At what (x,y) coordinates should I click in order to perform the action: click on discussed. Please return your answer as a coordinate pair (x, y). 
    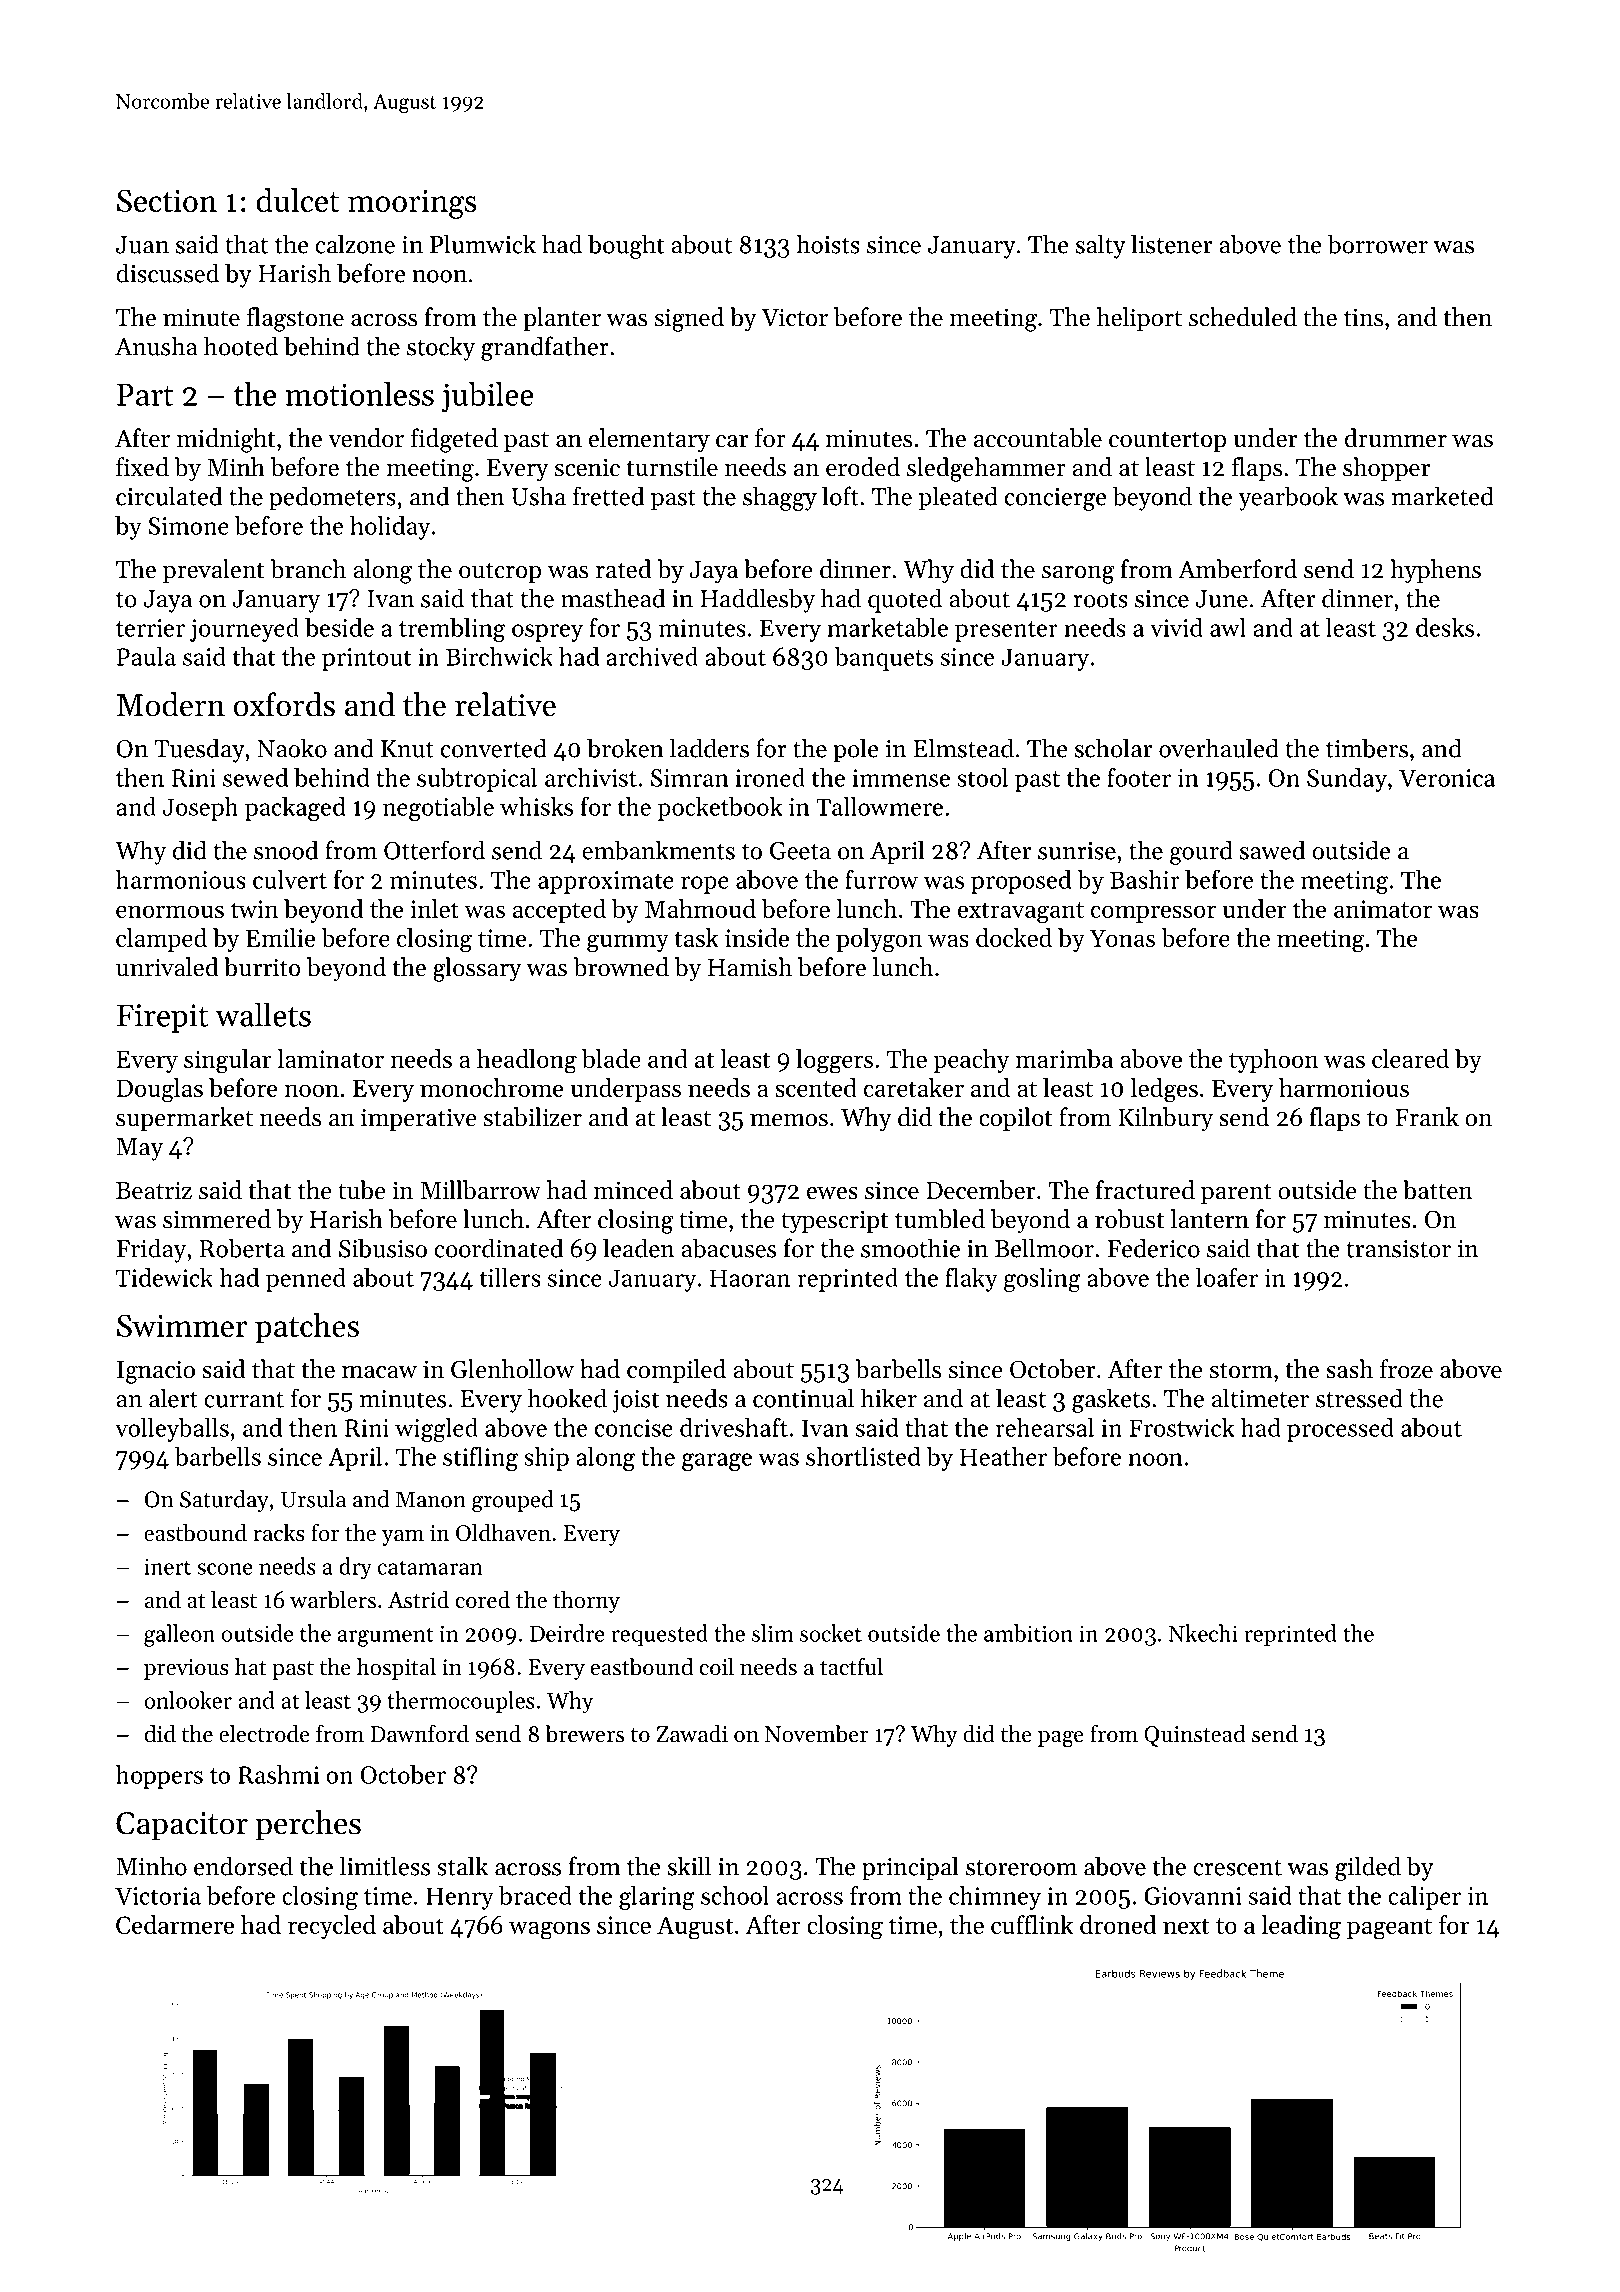
    Looking at the image, I should click on (168, 273).
